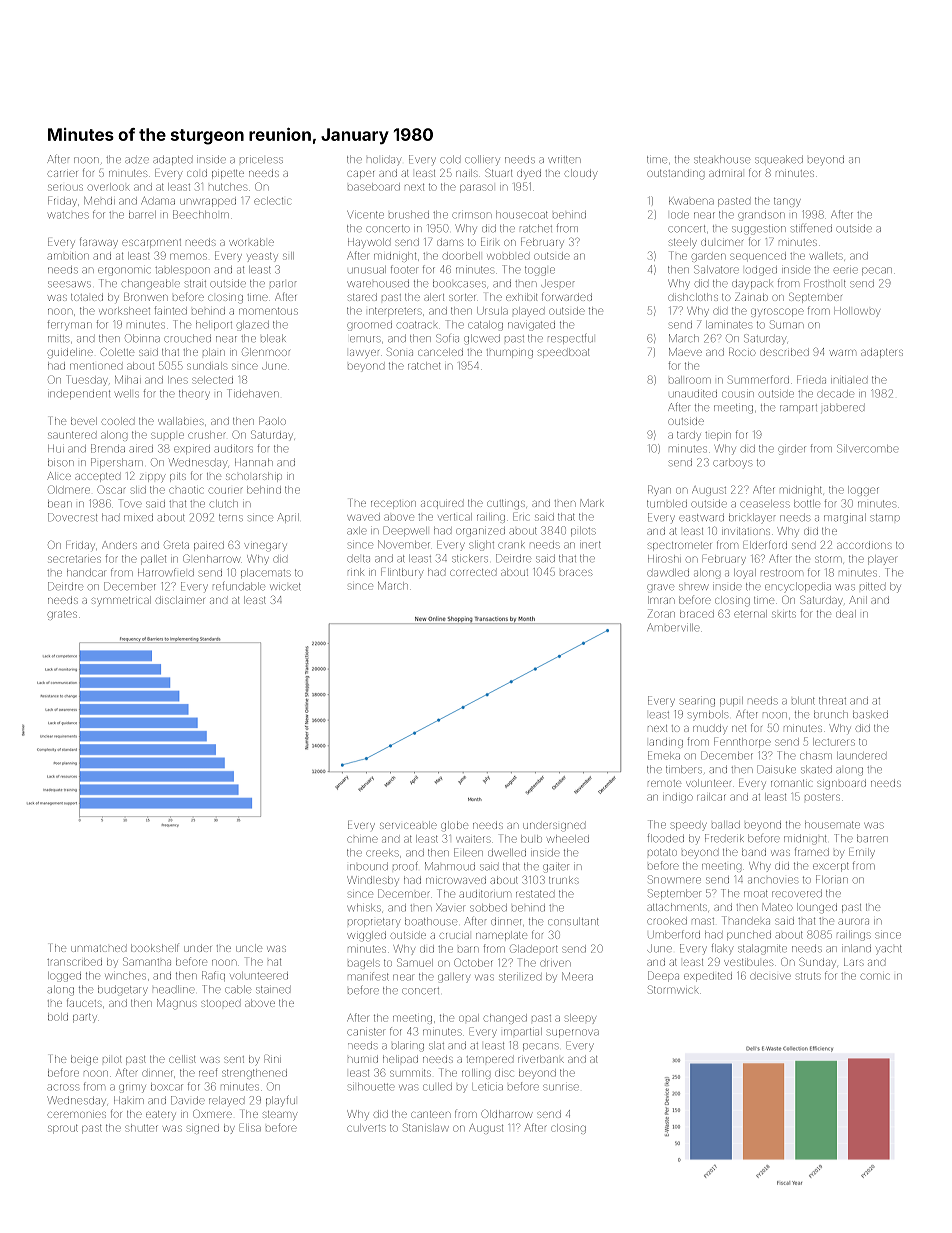 The height and width of the image is (1233, 952). Describe the element at coordinates (492, 311) in the image. I see `Ursula` at that location.
